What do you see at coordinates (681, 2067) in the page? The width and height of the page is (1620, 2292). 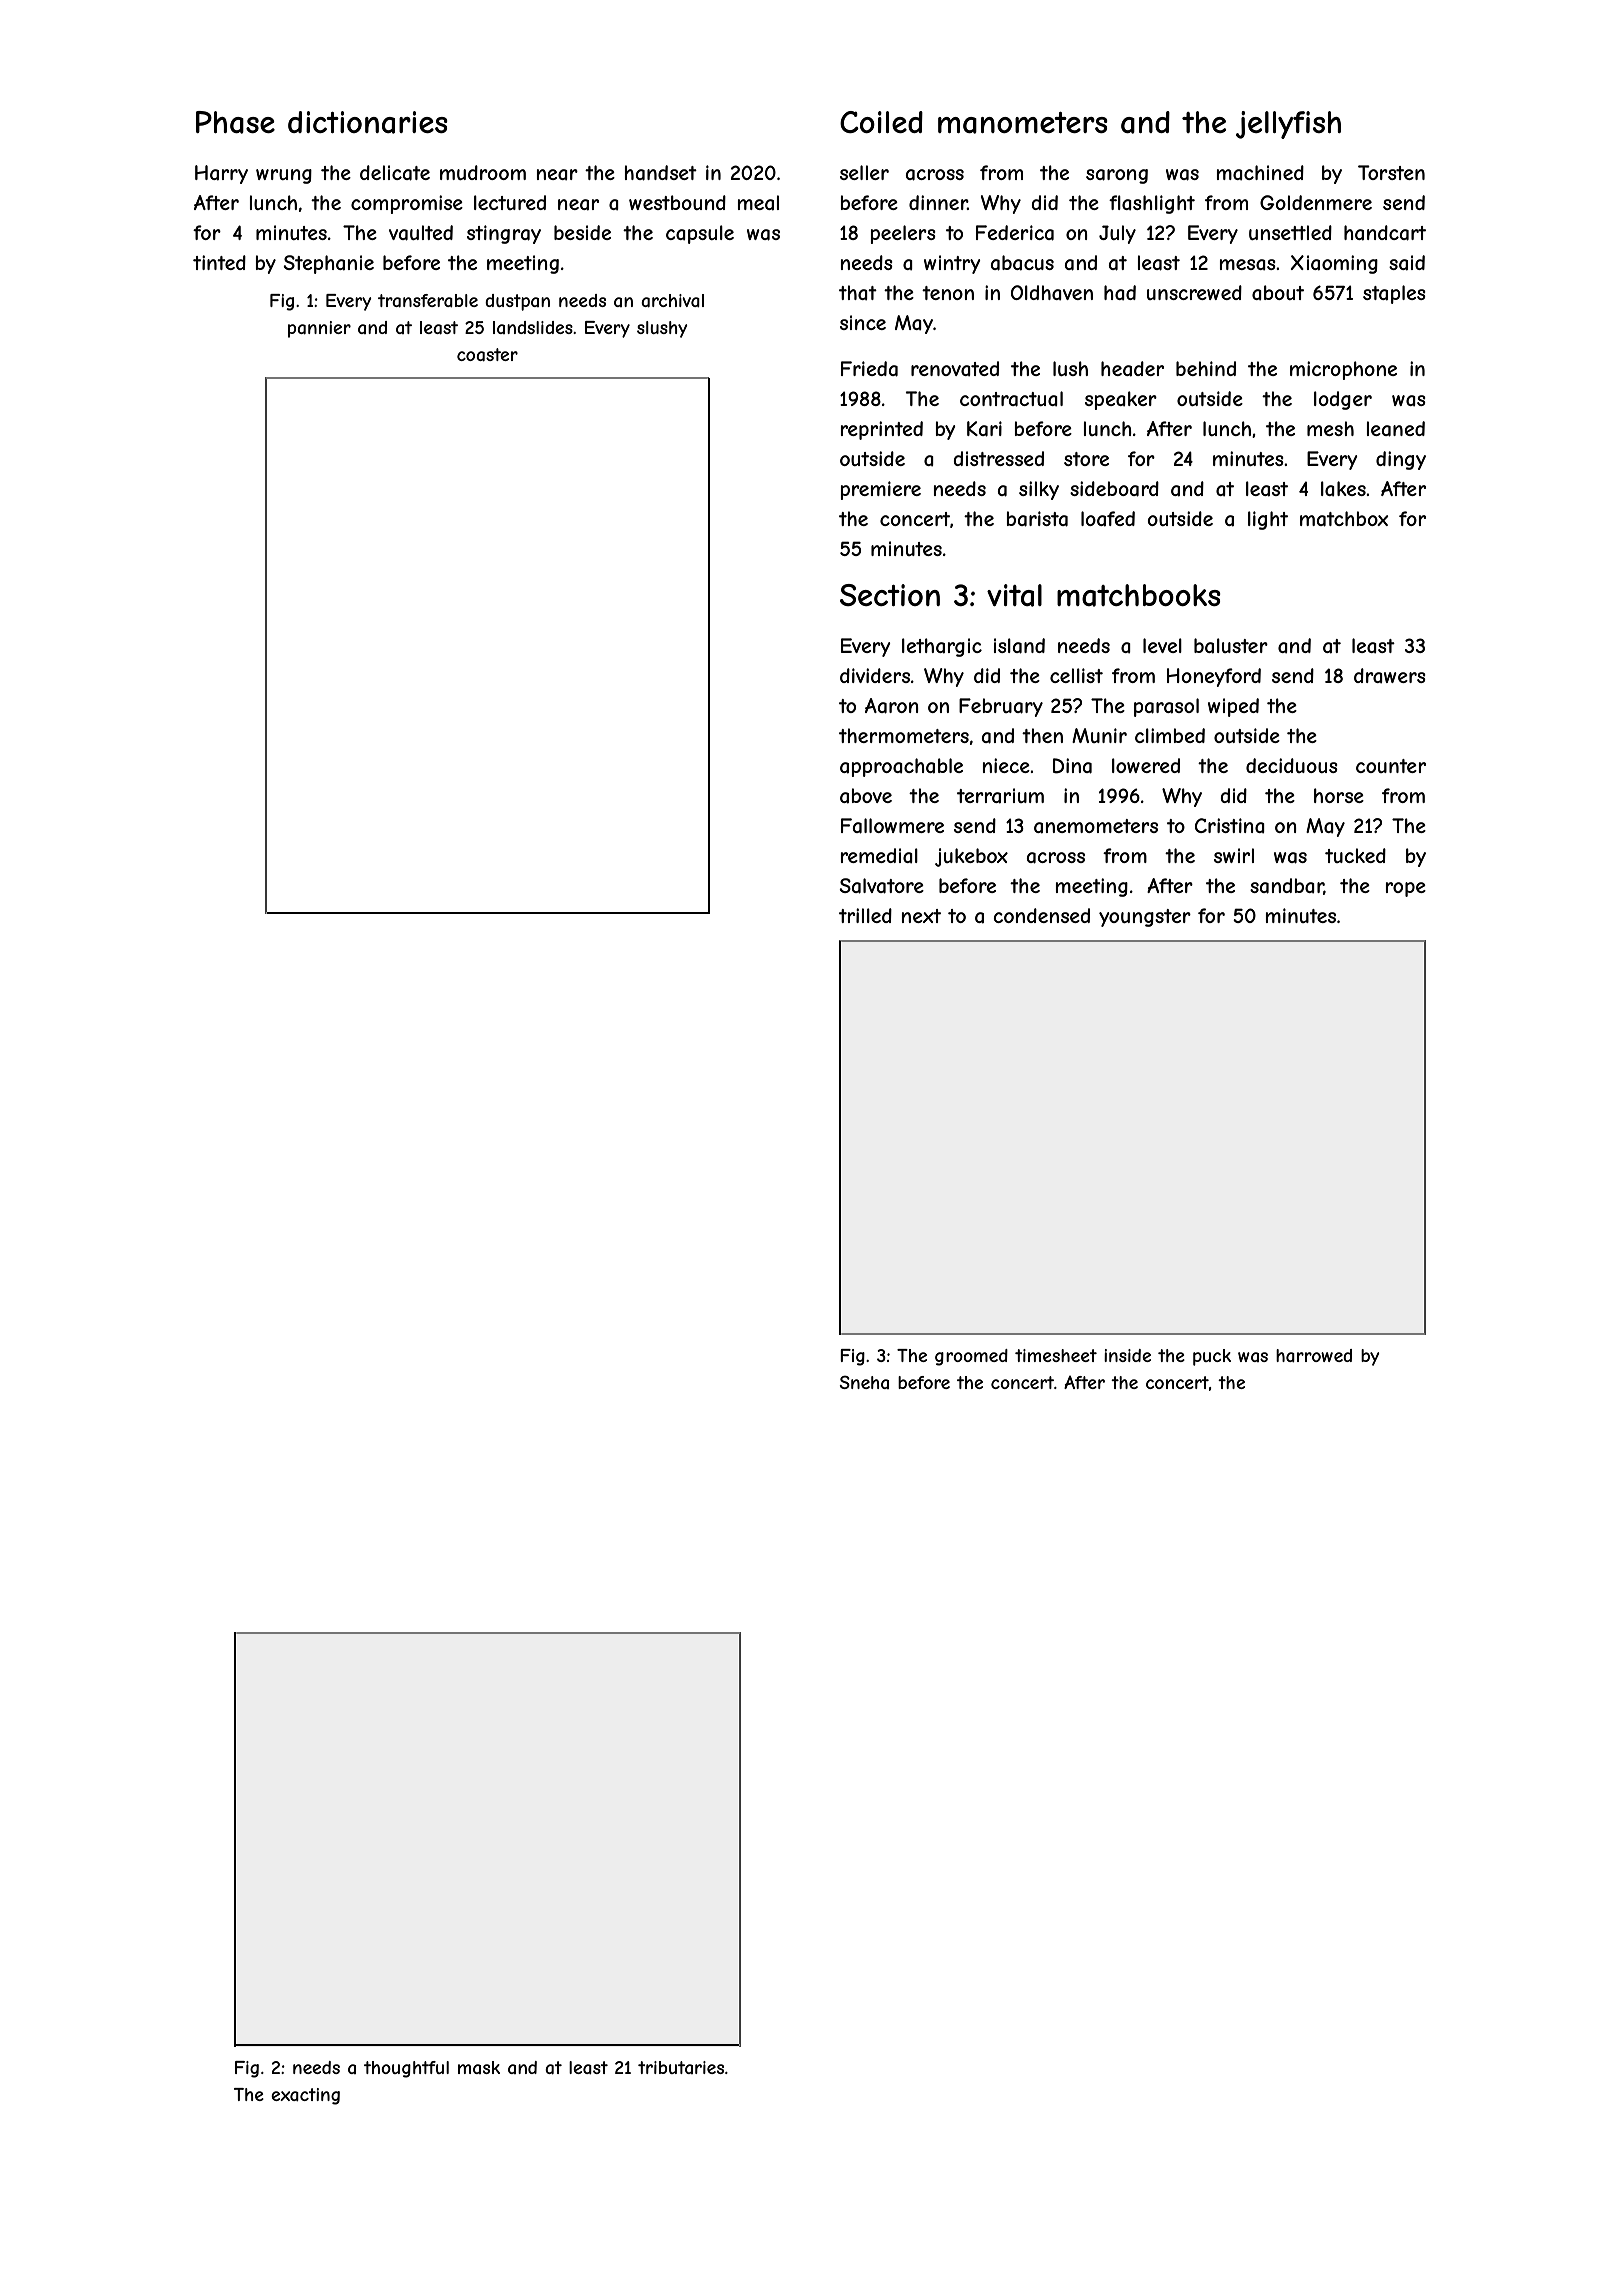 I see `tributaries` at bounding box center [681, 2067].
